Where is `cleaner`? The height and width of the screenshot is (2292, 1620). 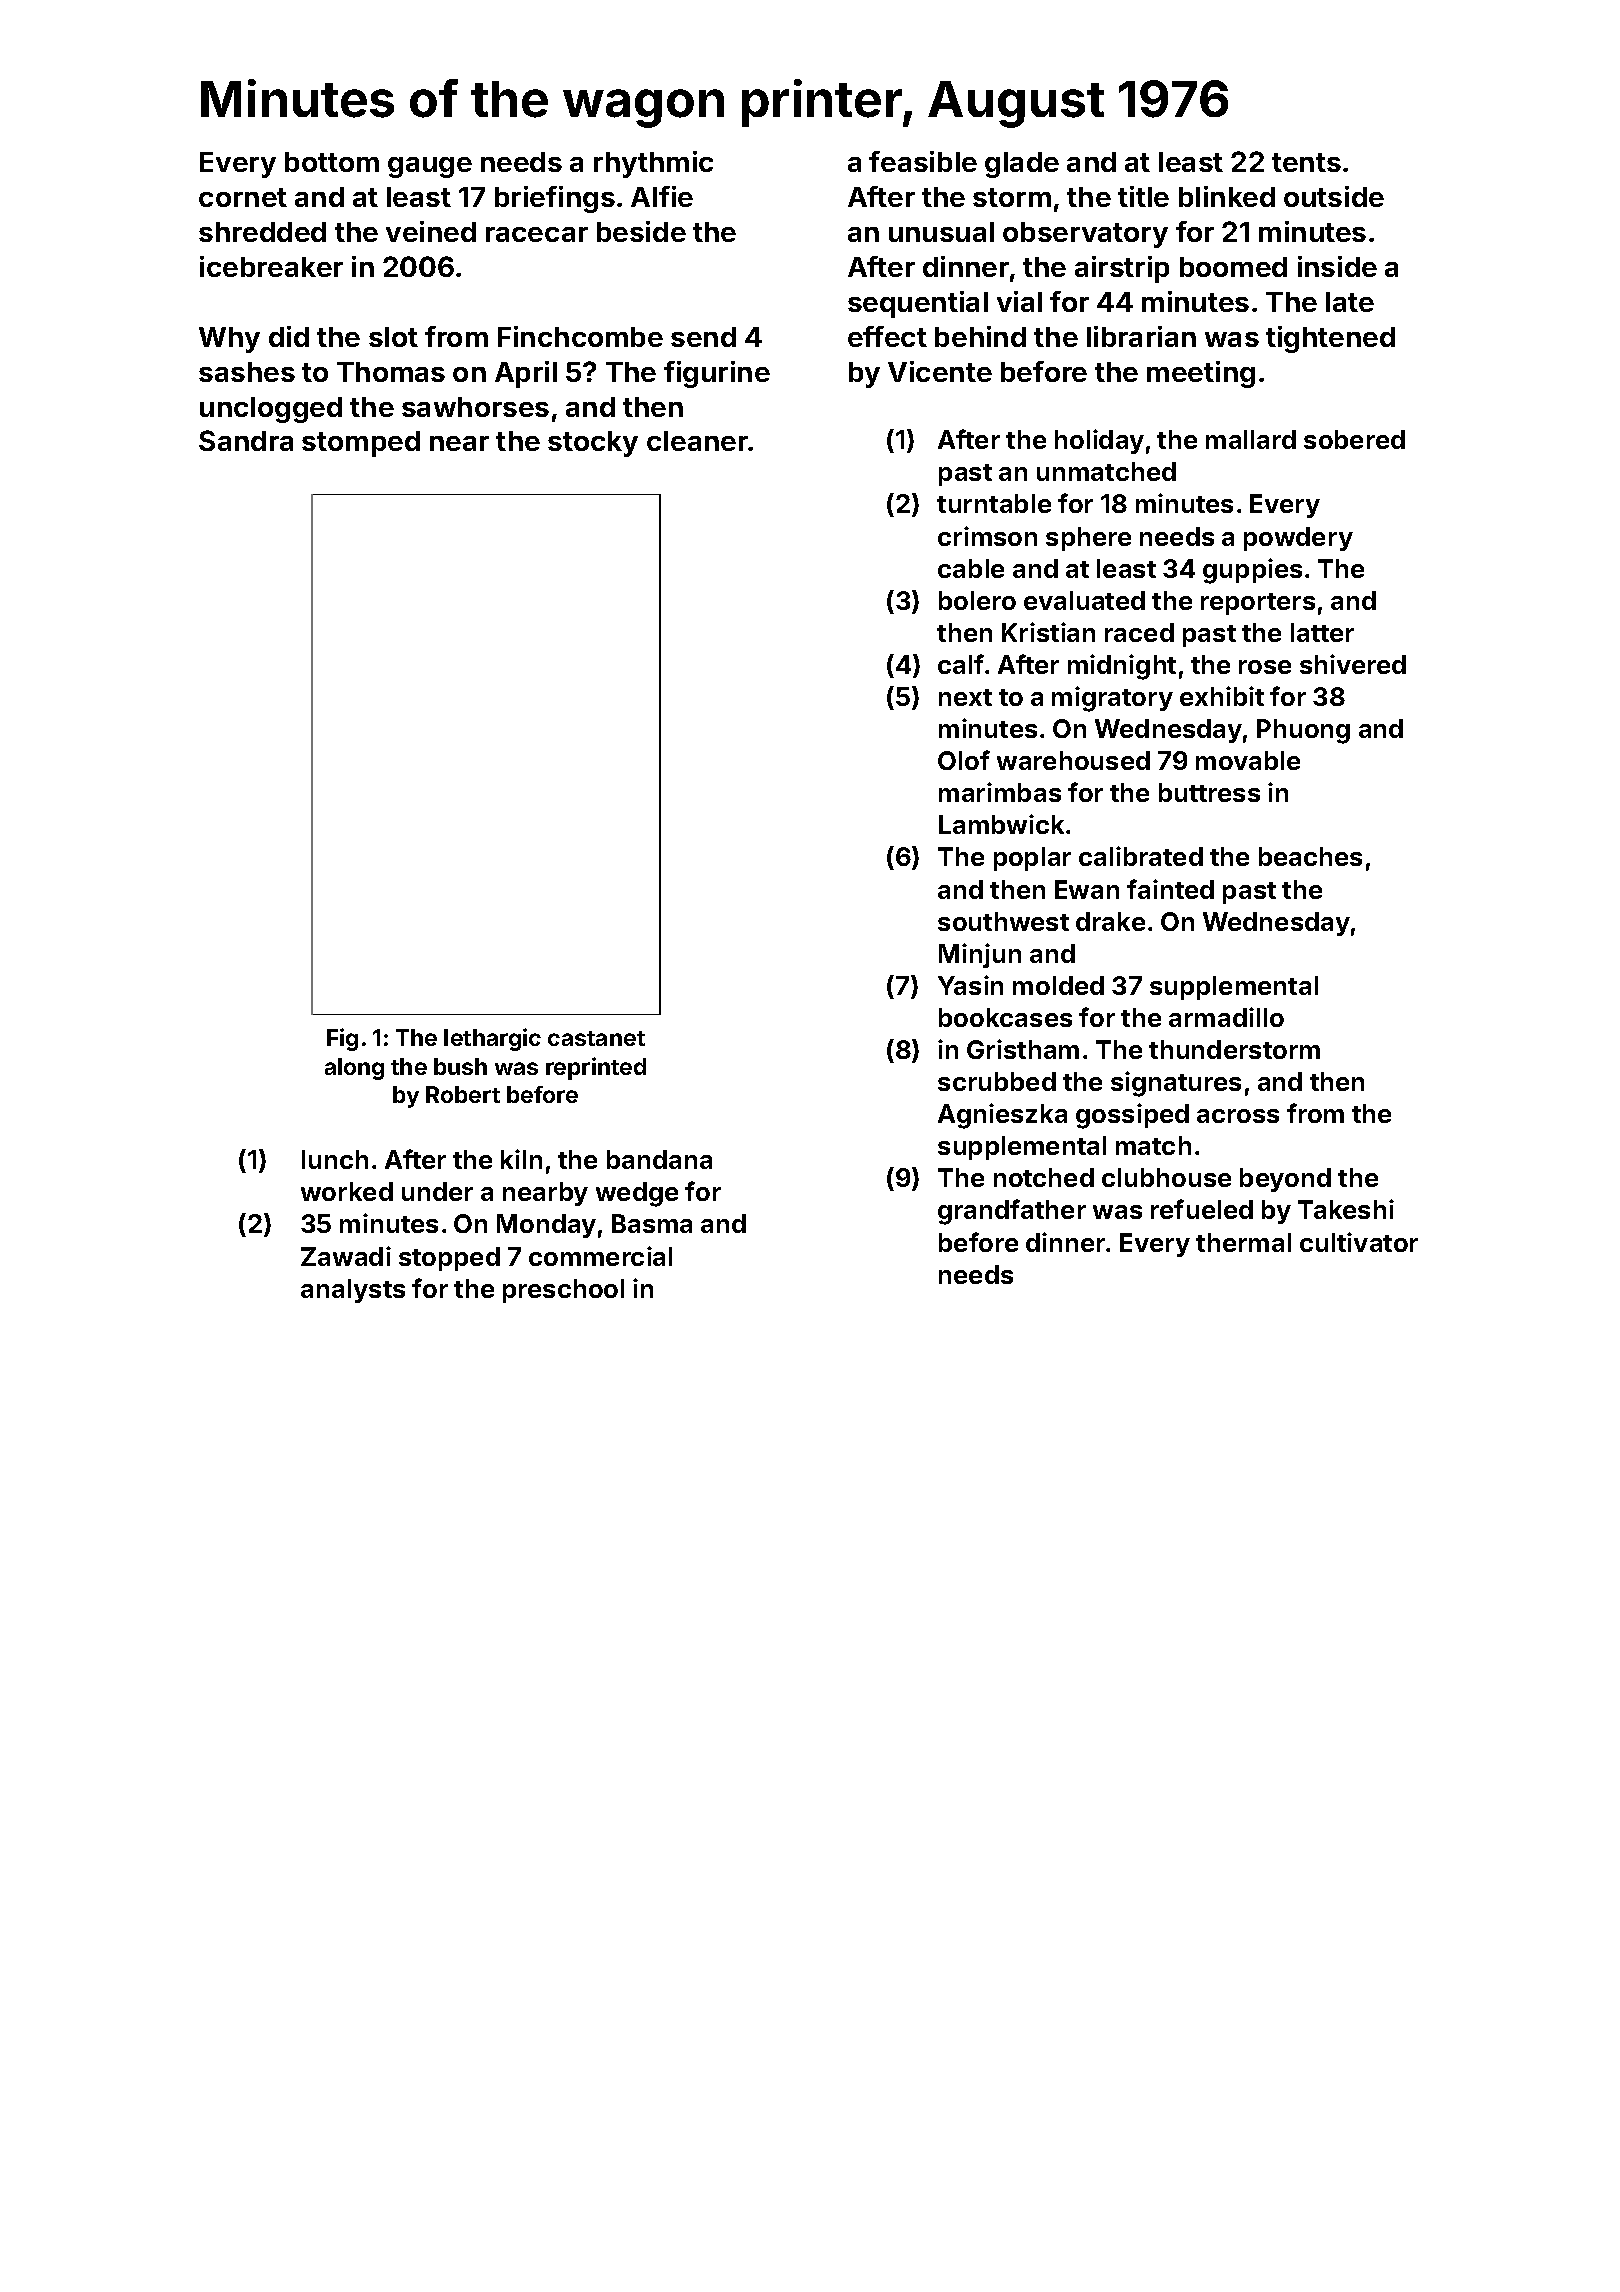 cleaner is located at coordinates (698, 441).
